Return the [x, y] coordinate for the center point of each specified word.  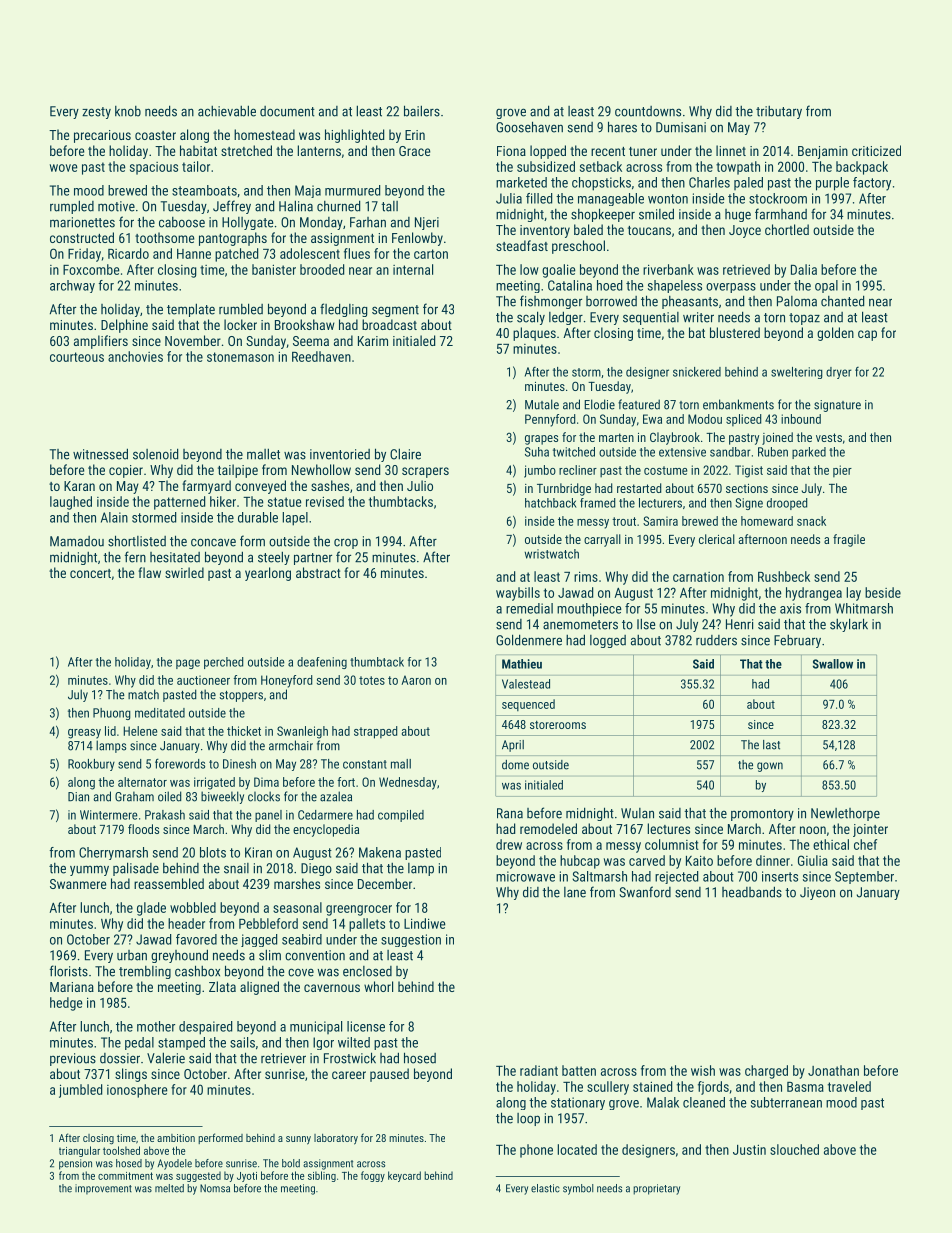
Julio [420, 485]
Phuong [112, 714]
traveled [849, 1086]
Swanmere [78, 884]
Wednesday [408, 783]
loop [528, 1119]
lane [575, 892]
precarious [102, 136]
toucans [649, 230]
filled [539, 198]
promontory [762, 815]
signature [837, 406]
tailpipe [238, 471]
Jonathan [833, 1070]
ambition [176, 1138]
